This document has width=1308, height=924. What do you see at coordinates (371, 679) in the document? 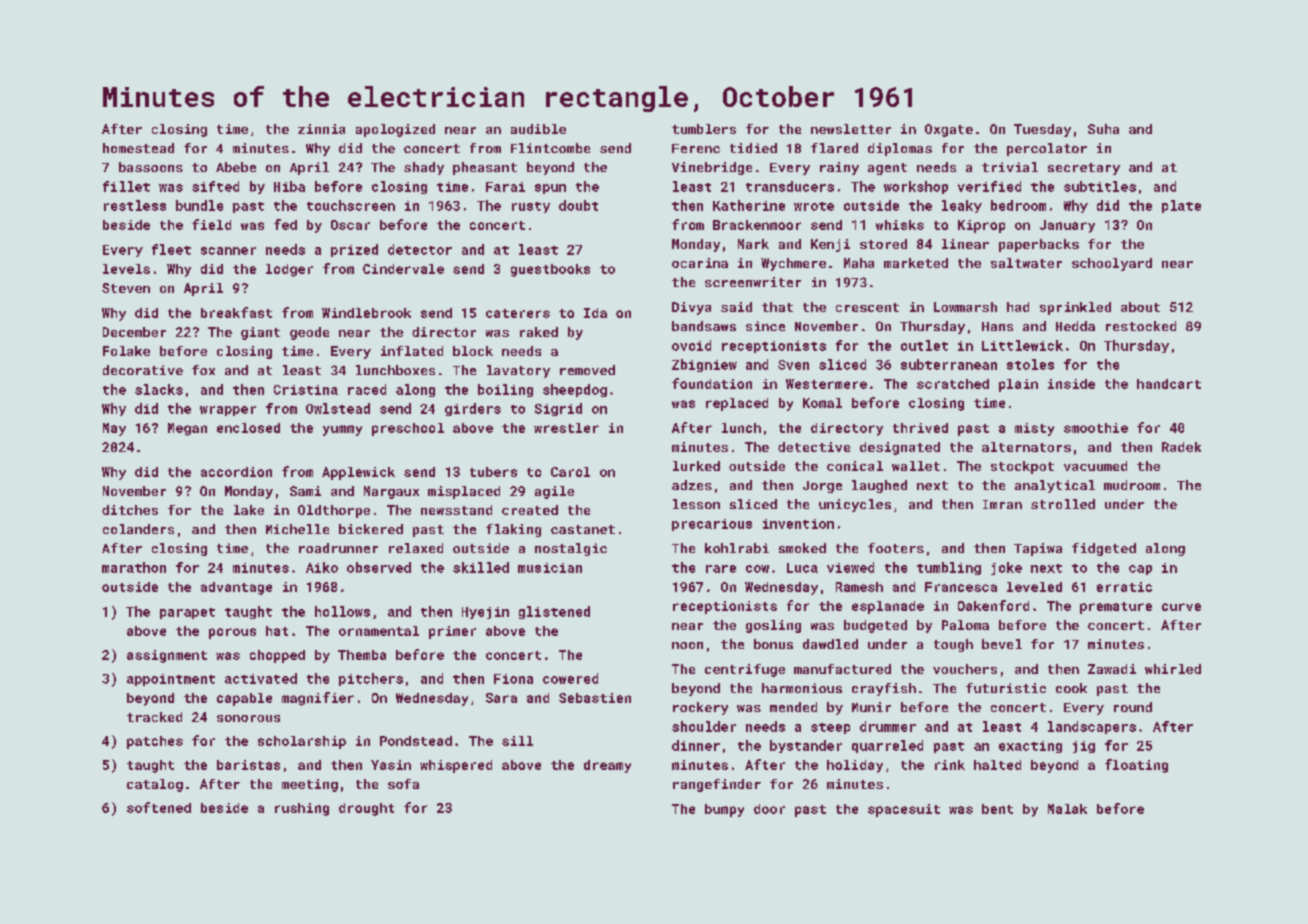
I see `pitchers` at bounding box center [371, 679].
